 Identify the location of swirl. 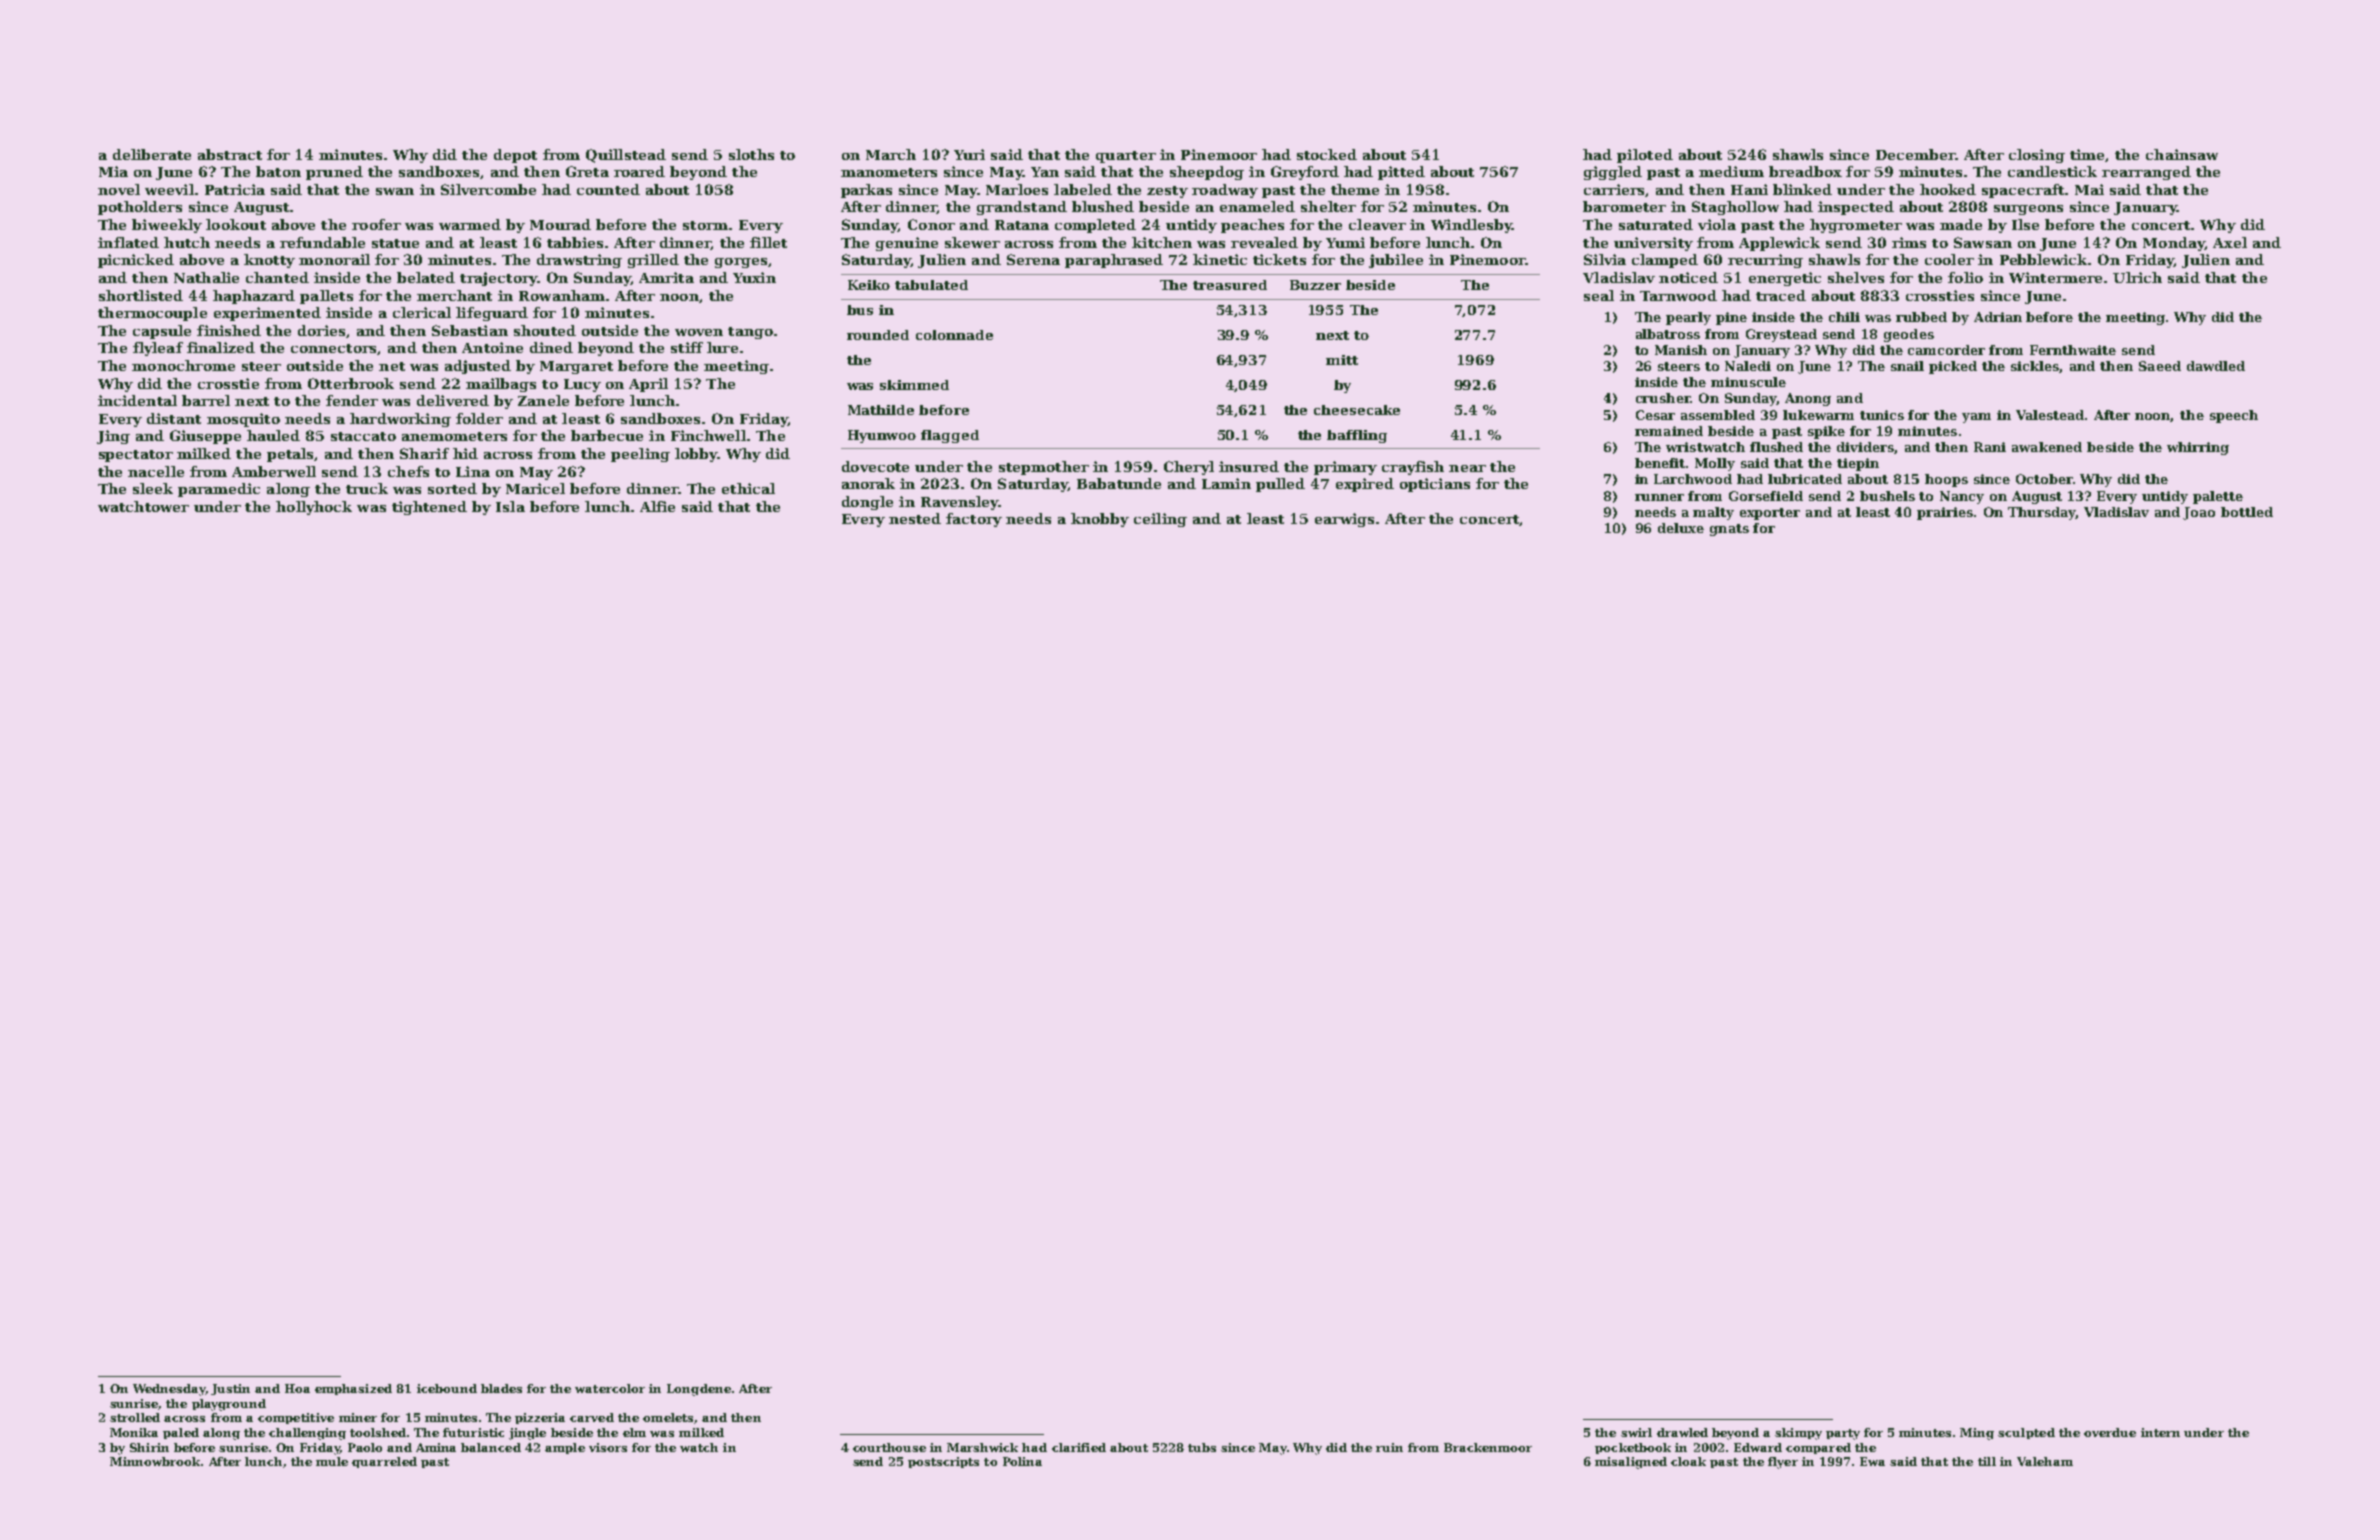
(1636, 1432).
